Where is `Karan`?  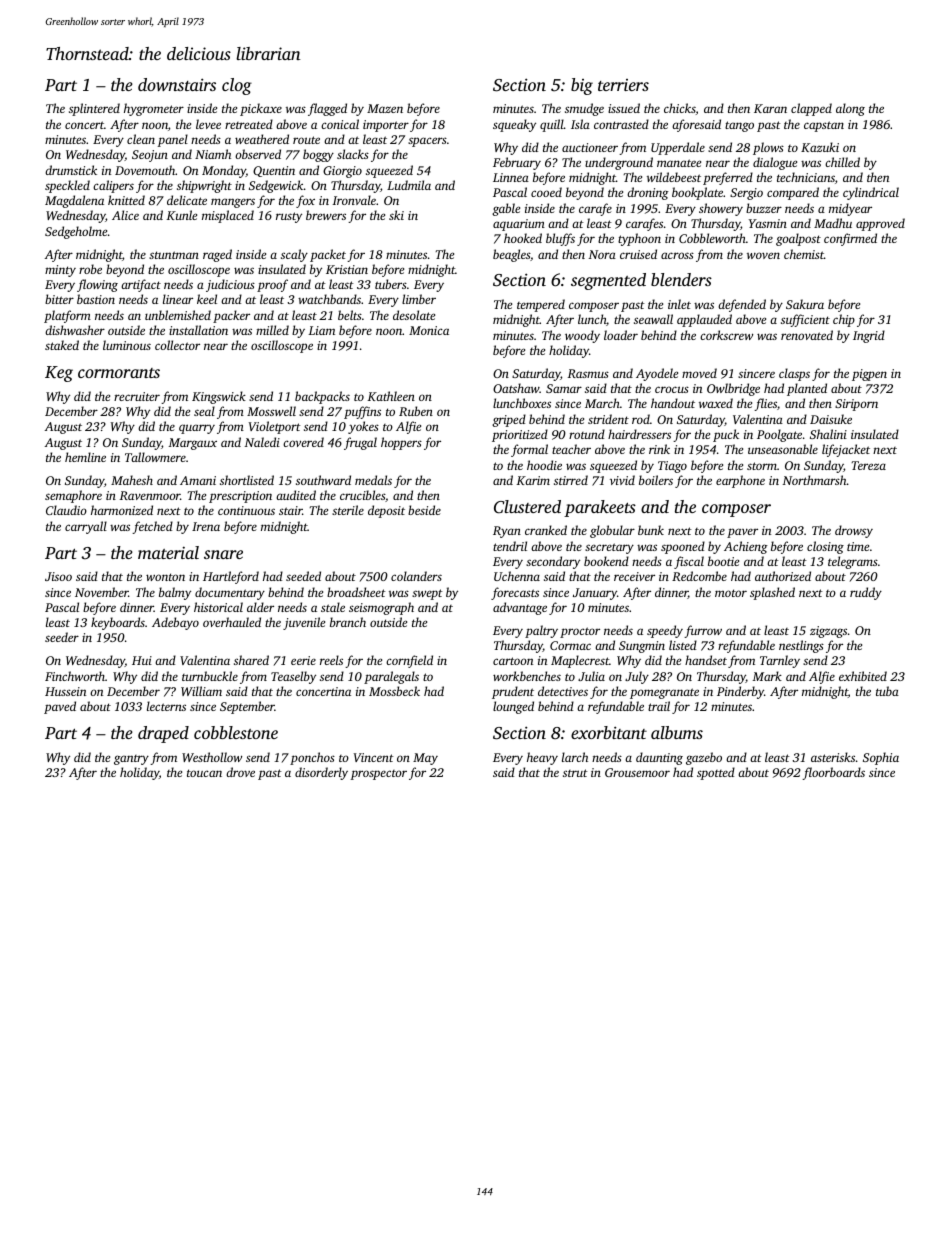 Karan is located at coordinates (770, 108).
